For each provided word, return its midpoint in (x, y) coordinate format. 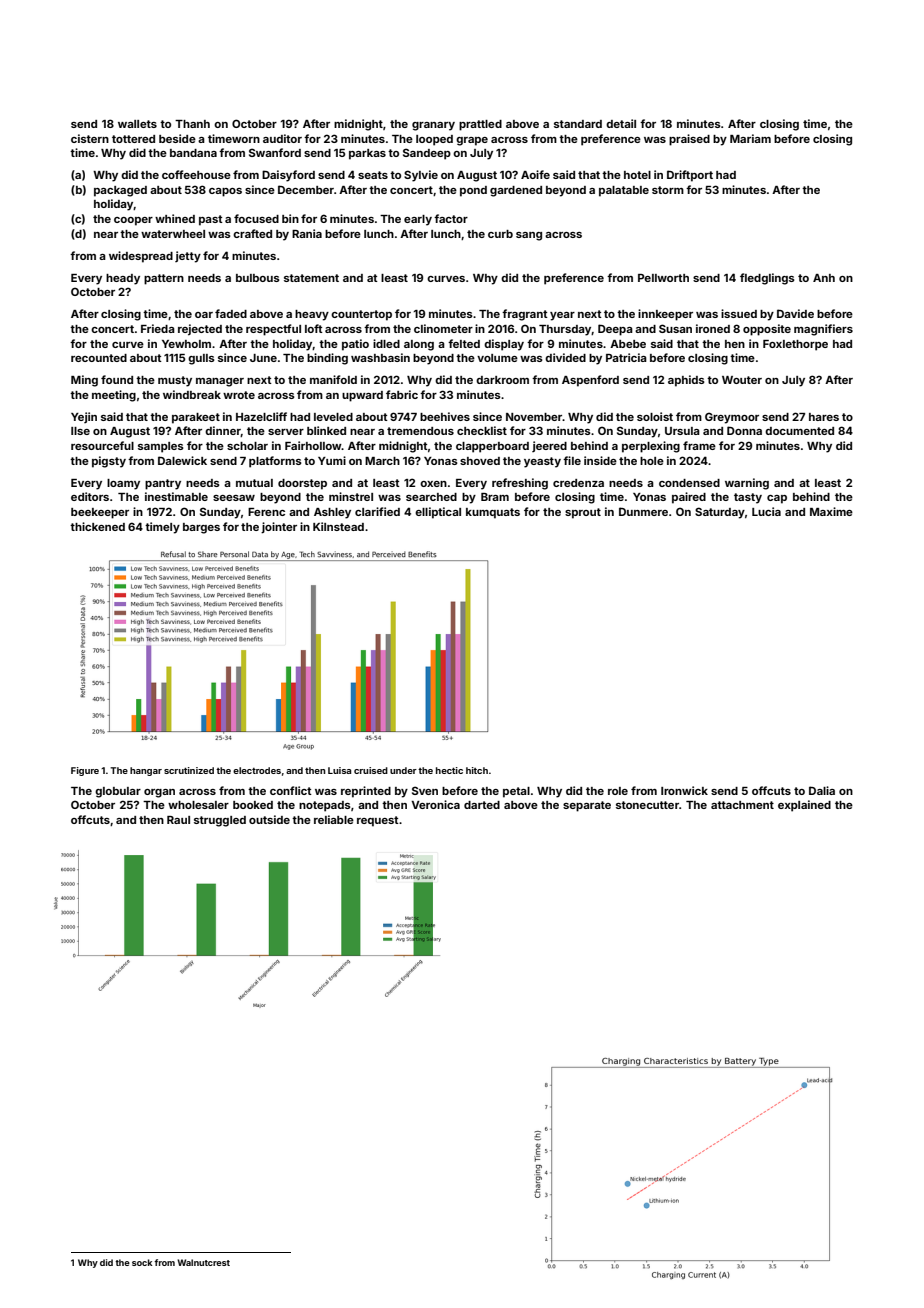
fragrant (525, 315)
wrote (239, 395)
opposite (767, 330)
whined (175, 218)
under (403, 770)
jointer (279, 528)
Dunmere (643, 511)
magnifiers (823, 330)
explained (804, 806)
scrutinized (189, 770)
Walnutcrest (203, 1262)
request (378, 821)
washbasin (380, 357)
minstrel (351, 496)
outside (269, 819)
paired (689, 498)
